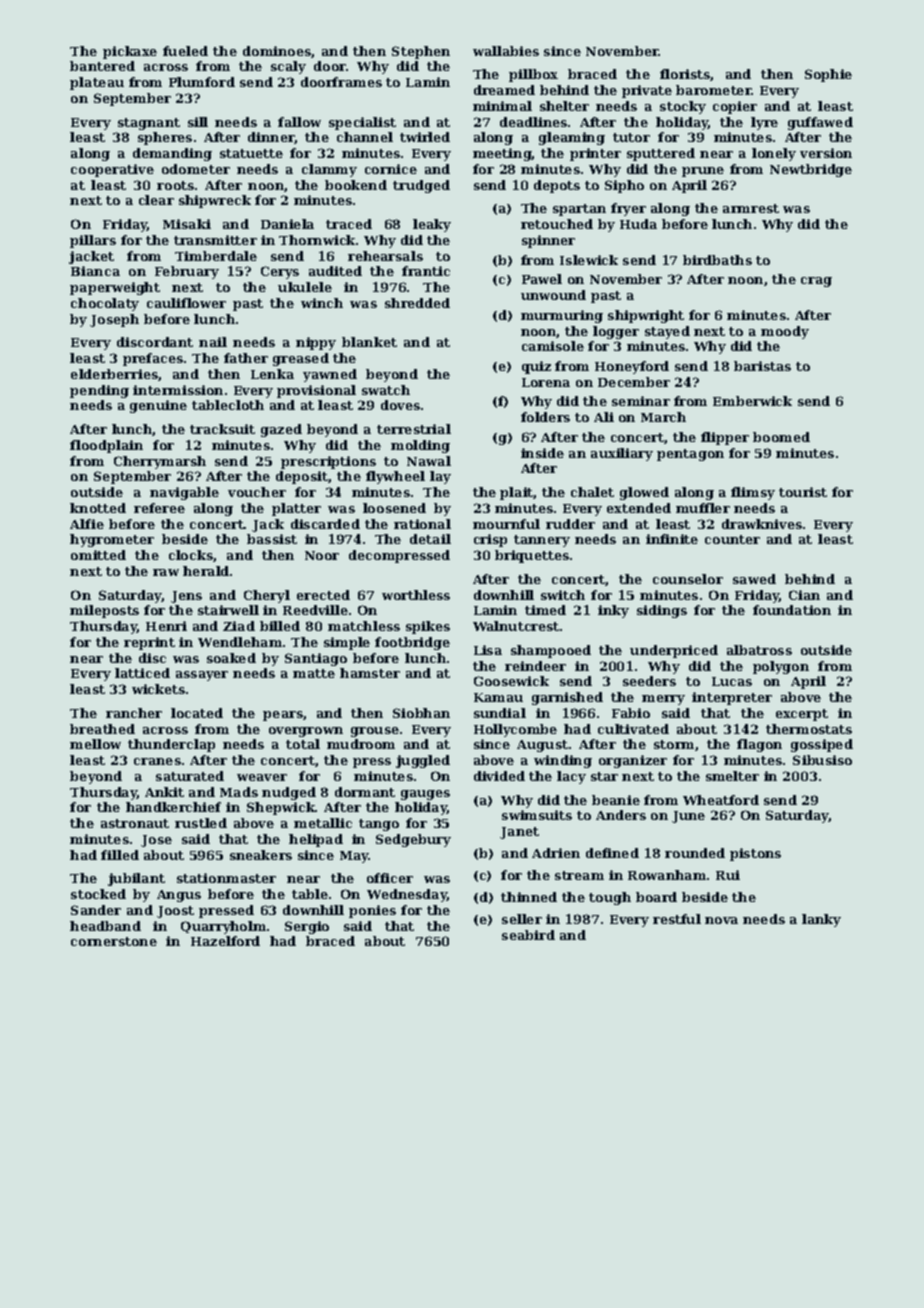  I want to click on dominoes, so click(277, 52).
